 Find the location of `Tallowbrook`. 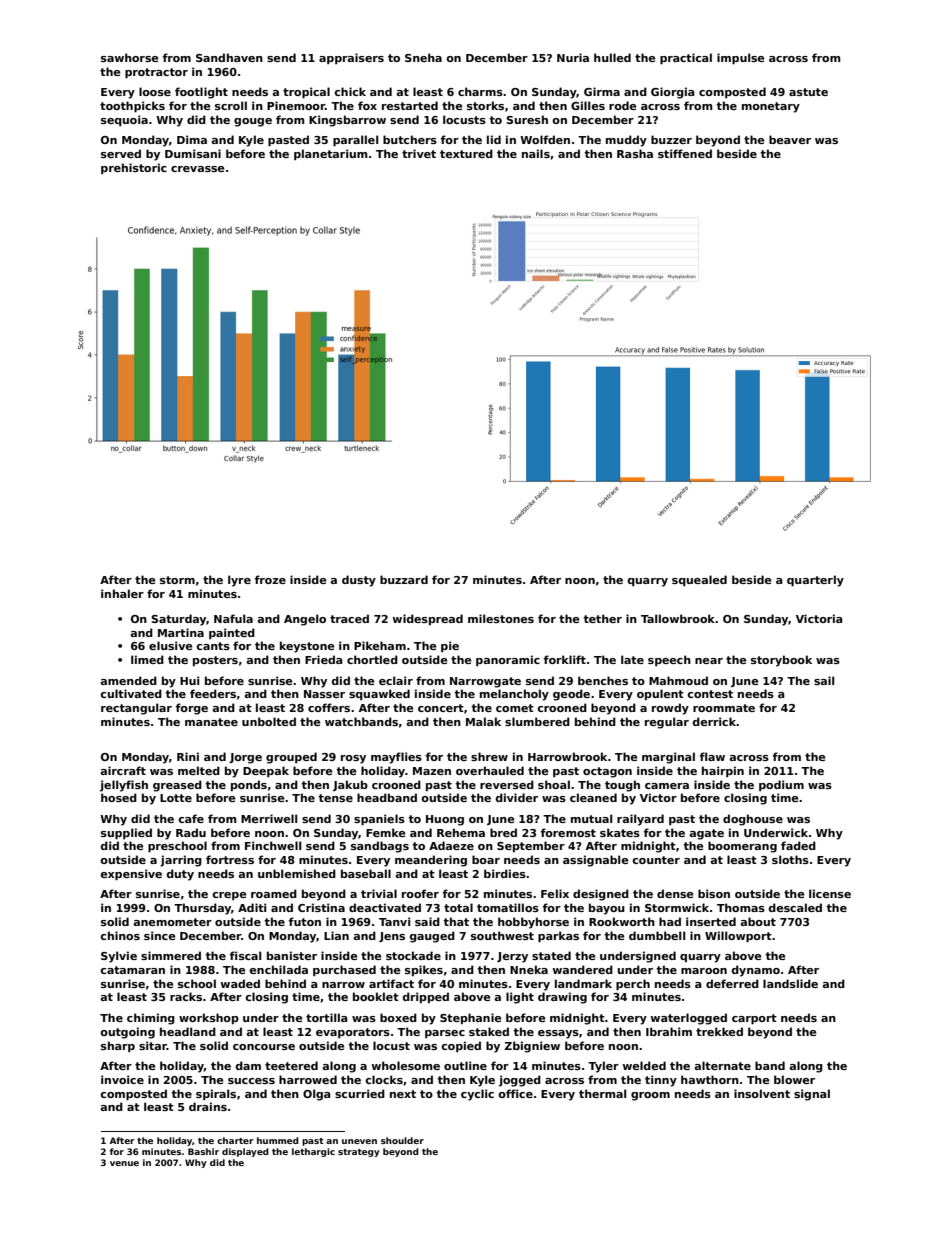

Tallowbrook is located at coordinates (678, 618).
